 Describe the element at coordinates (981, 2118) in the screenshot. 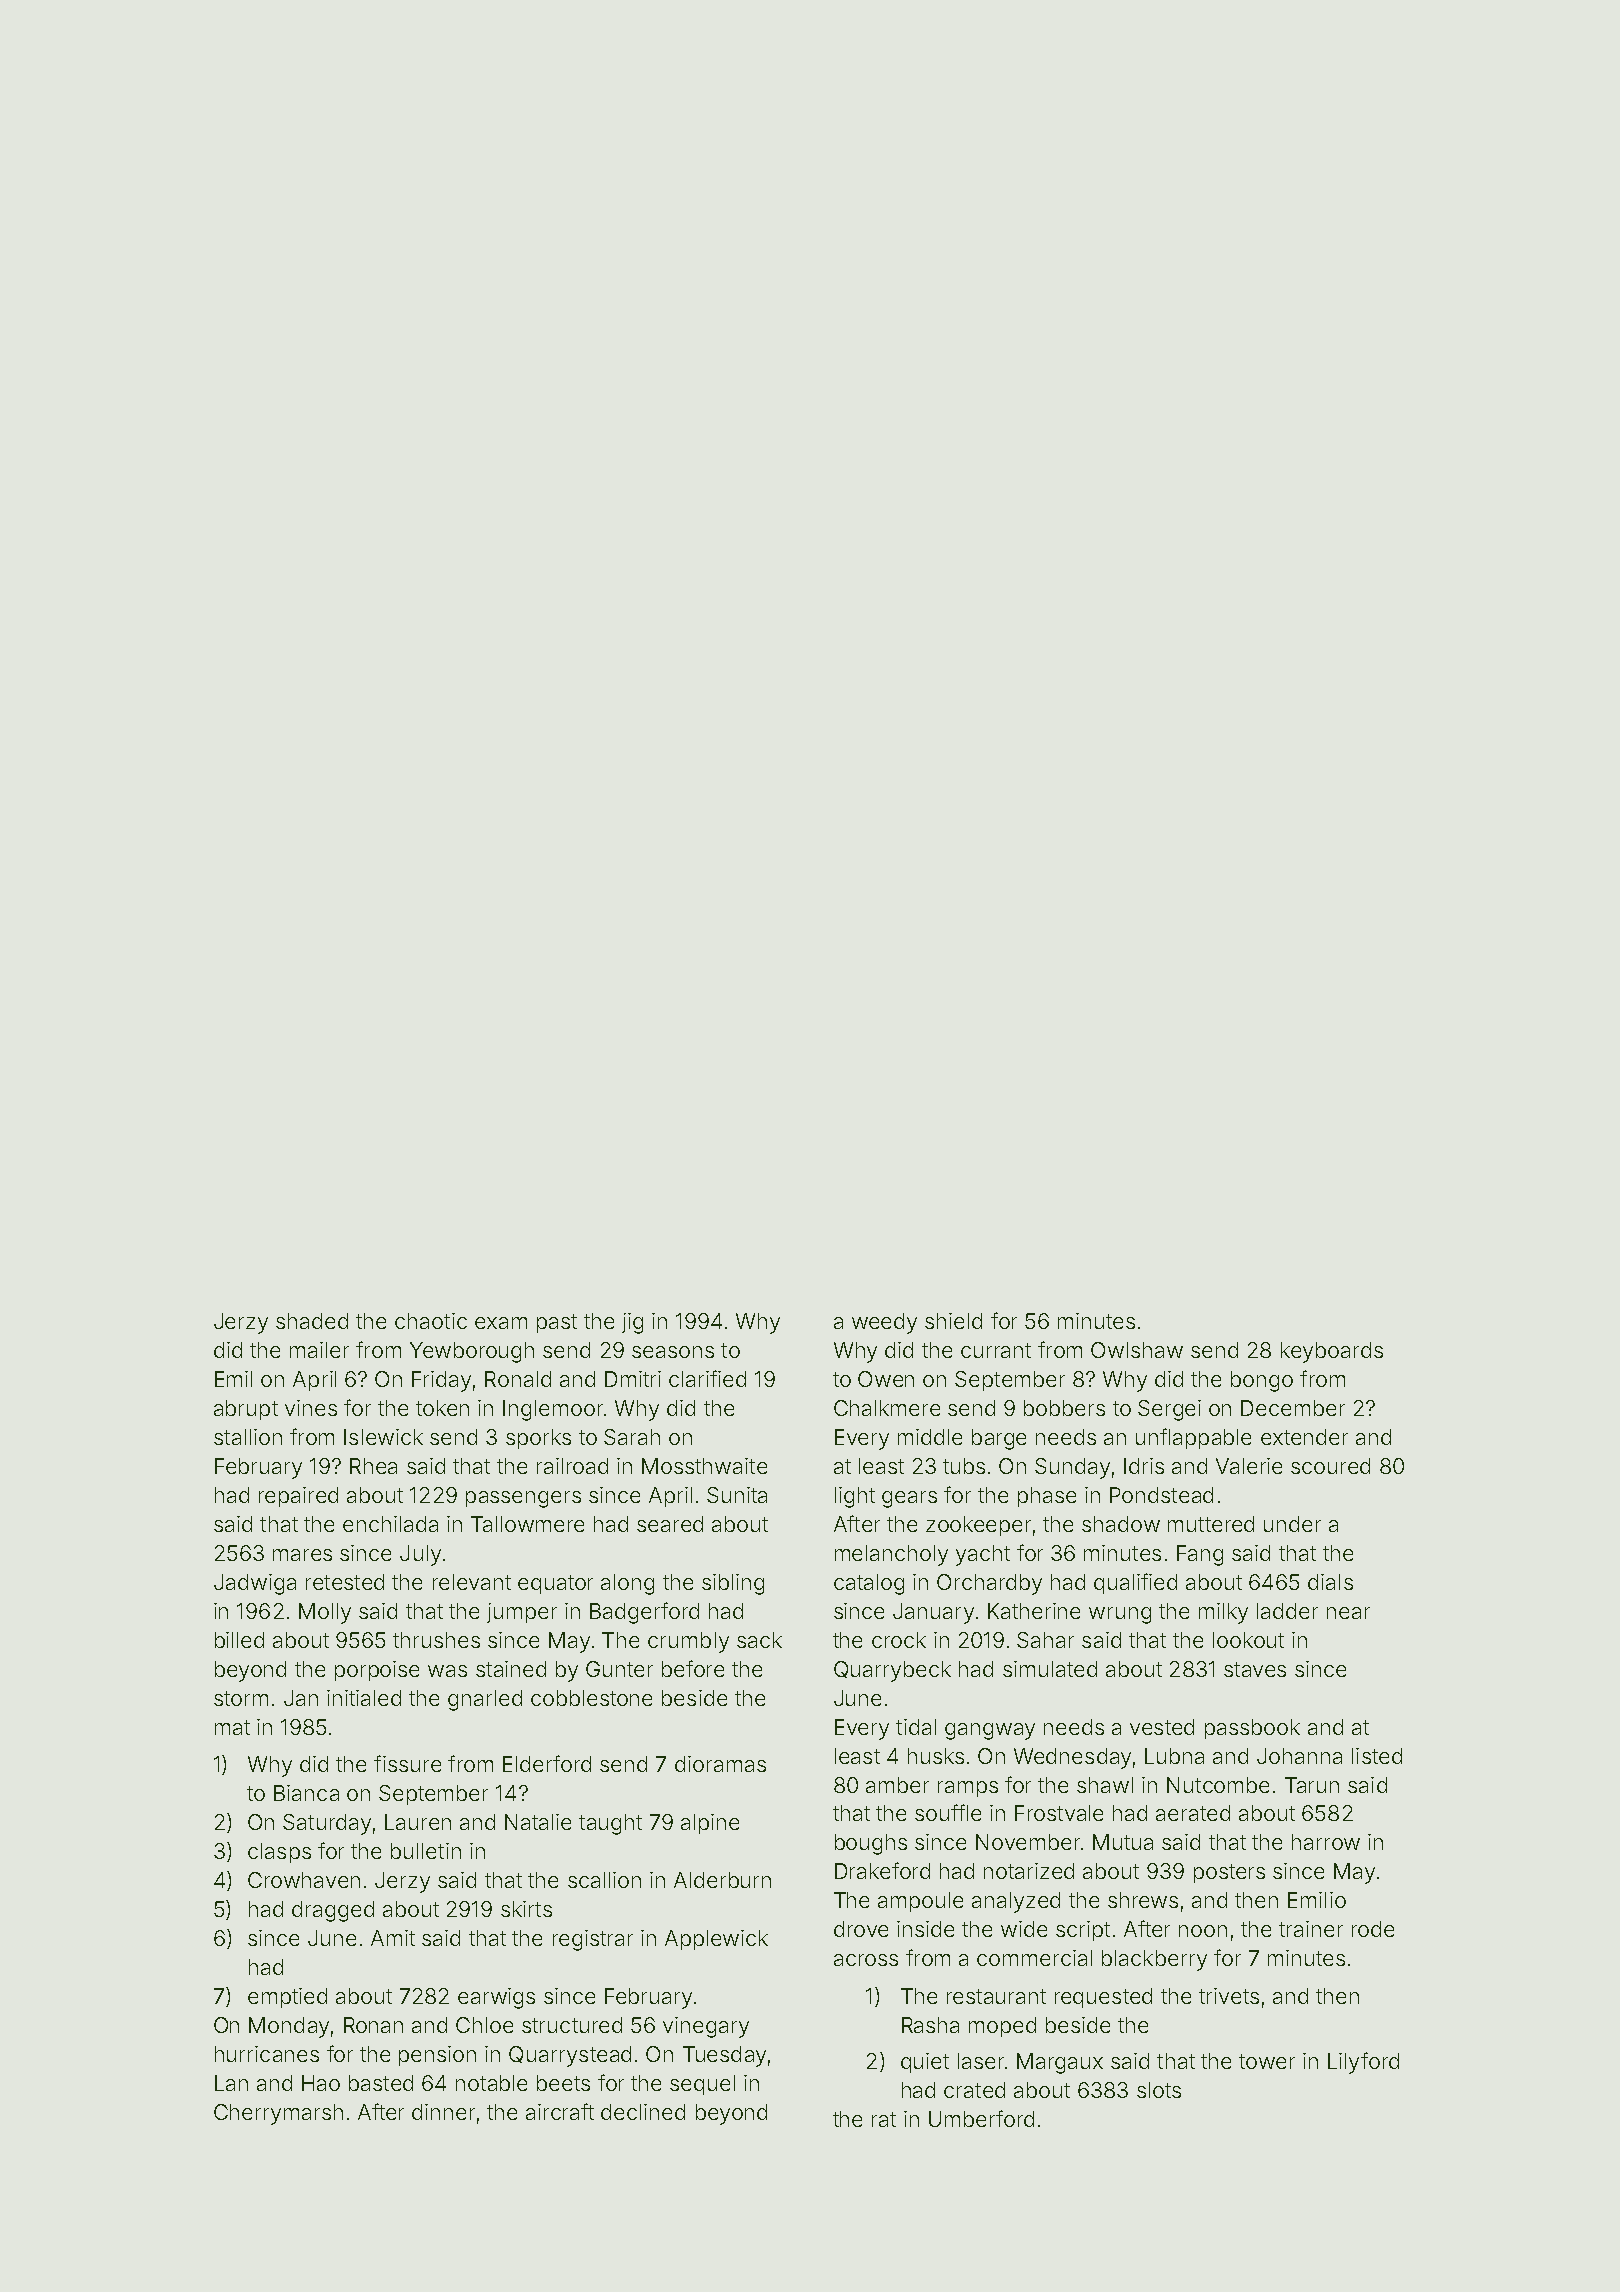

I see `Umberford` at that location.
